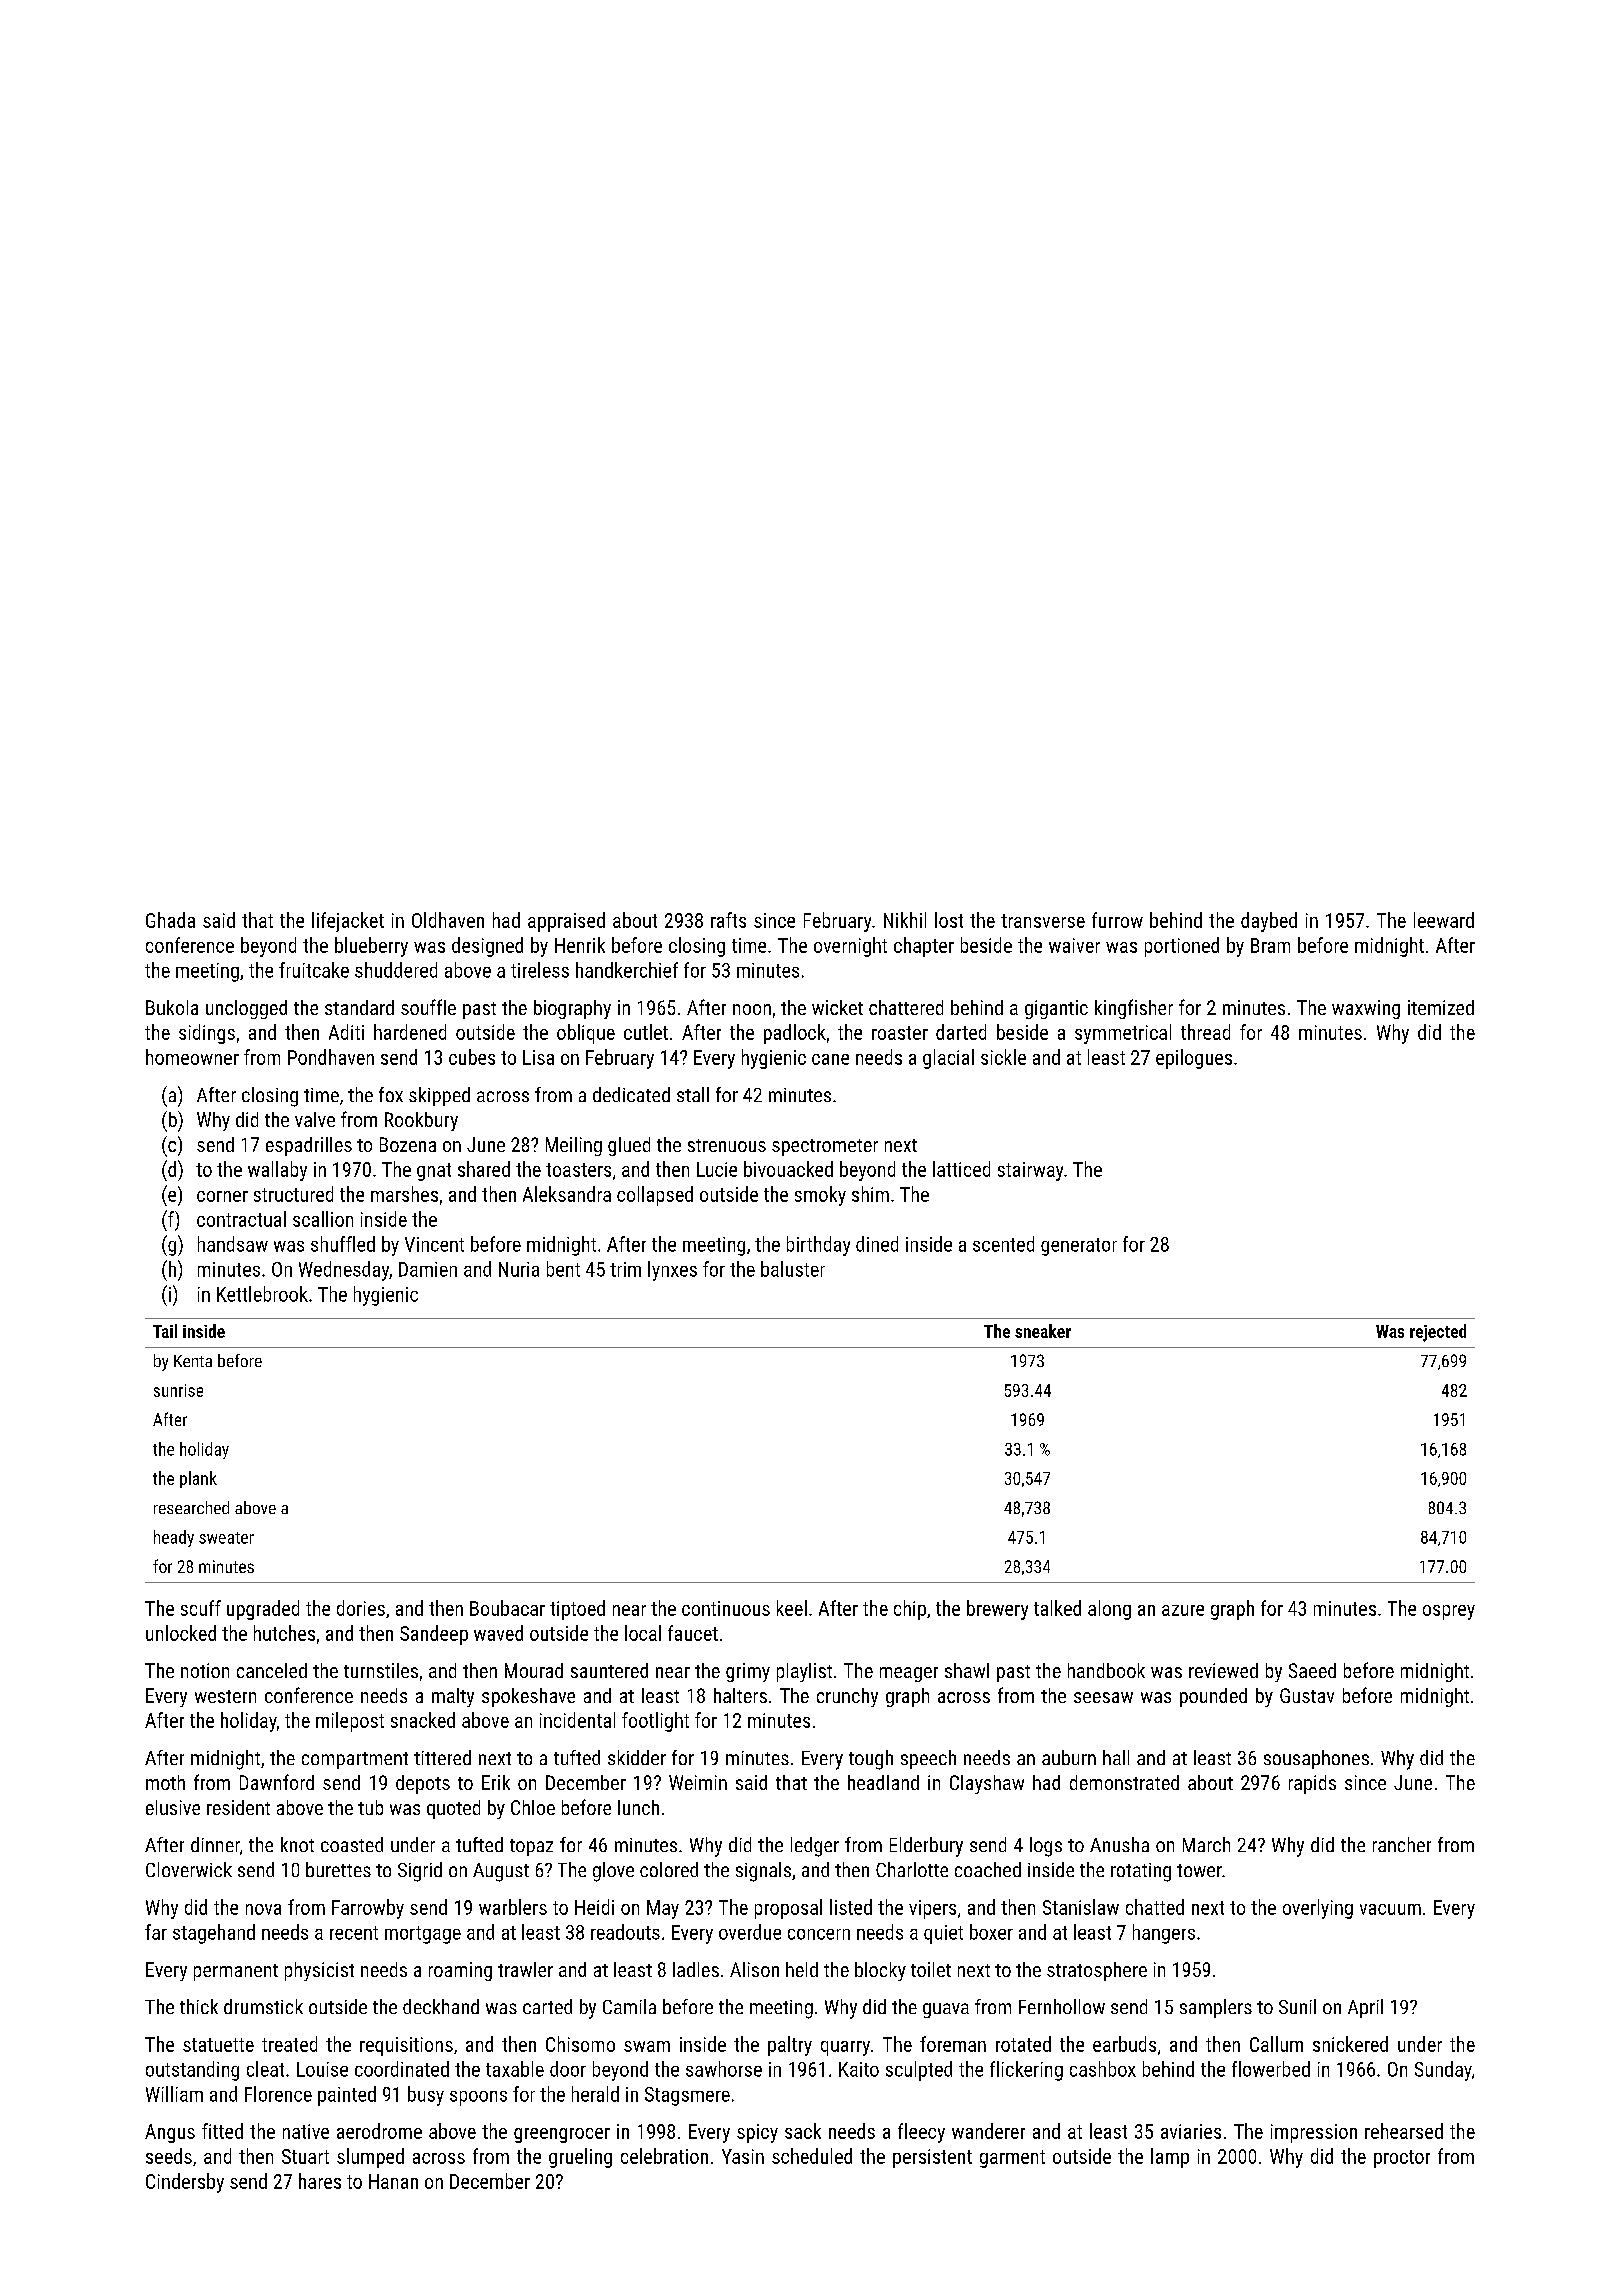 The height and width of the screenshot is (2292, 1620). I want to click on cashbox, so click(1103, 2069).
